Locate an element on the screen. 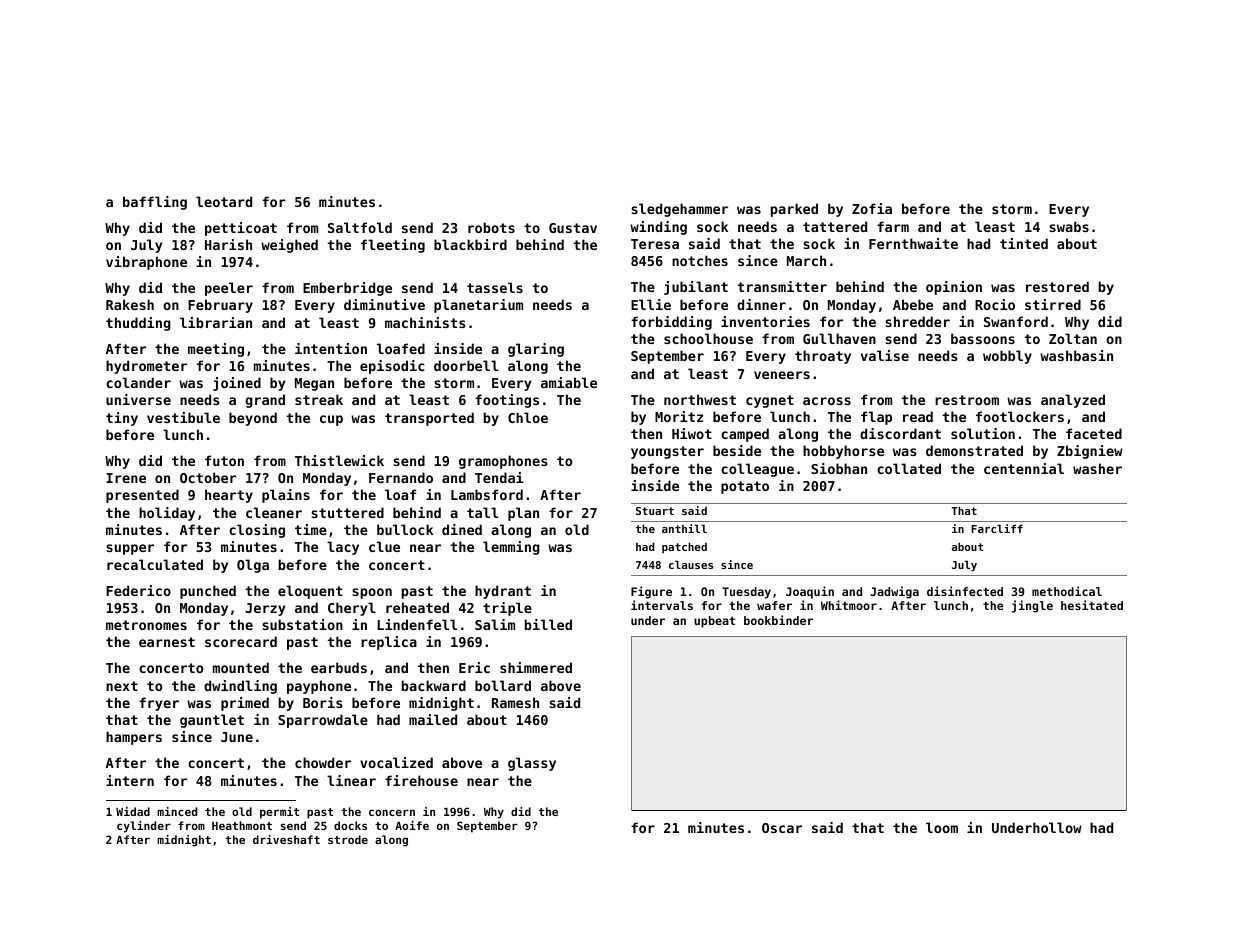 This screenshot has width=1233, height=952. closing is located at coordinates (257, 531).
